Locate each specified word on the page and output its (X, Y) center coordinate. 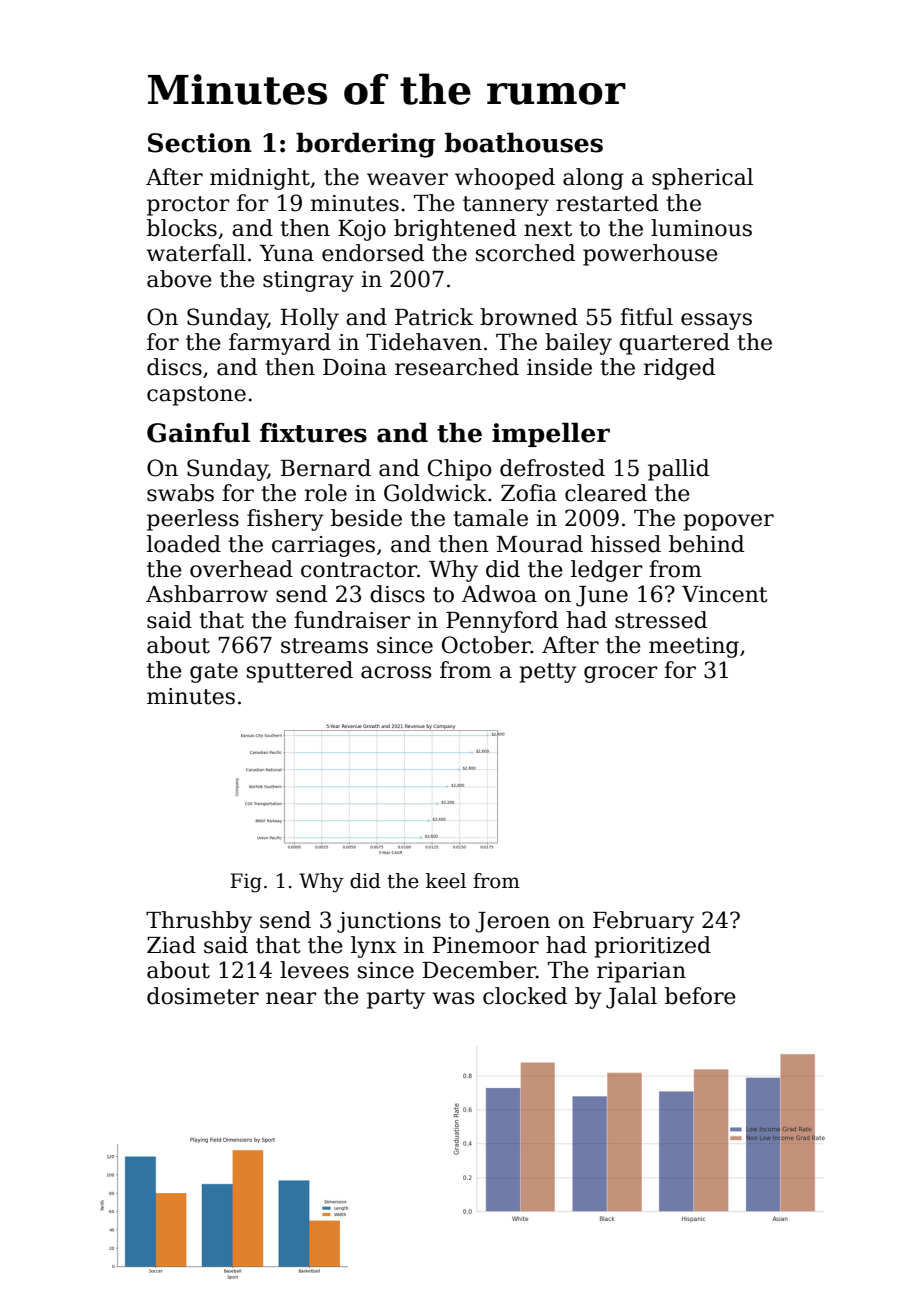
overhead (241, 569)
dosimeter (203, 996)
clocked (525, 996)
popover (728, 522)
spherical (702, 179)
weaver (407, 179)
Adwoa (499, 594)
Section (200, 143)
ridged (679, 369)
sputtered (300, 672)
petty (548, 673)
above (179, 279)
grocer (621, 674)
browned (529, 317)
